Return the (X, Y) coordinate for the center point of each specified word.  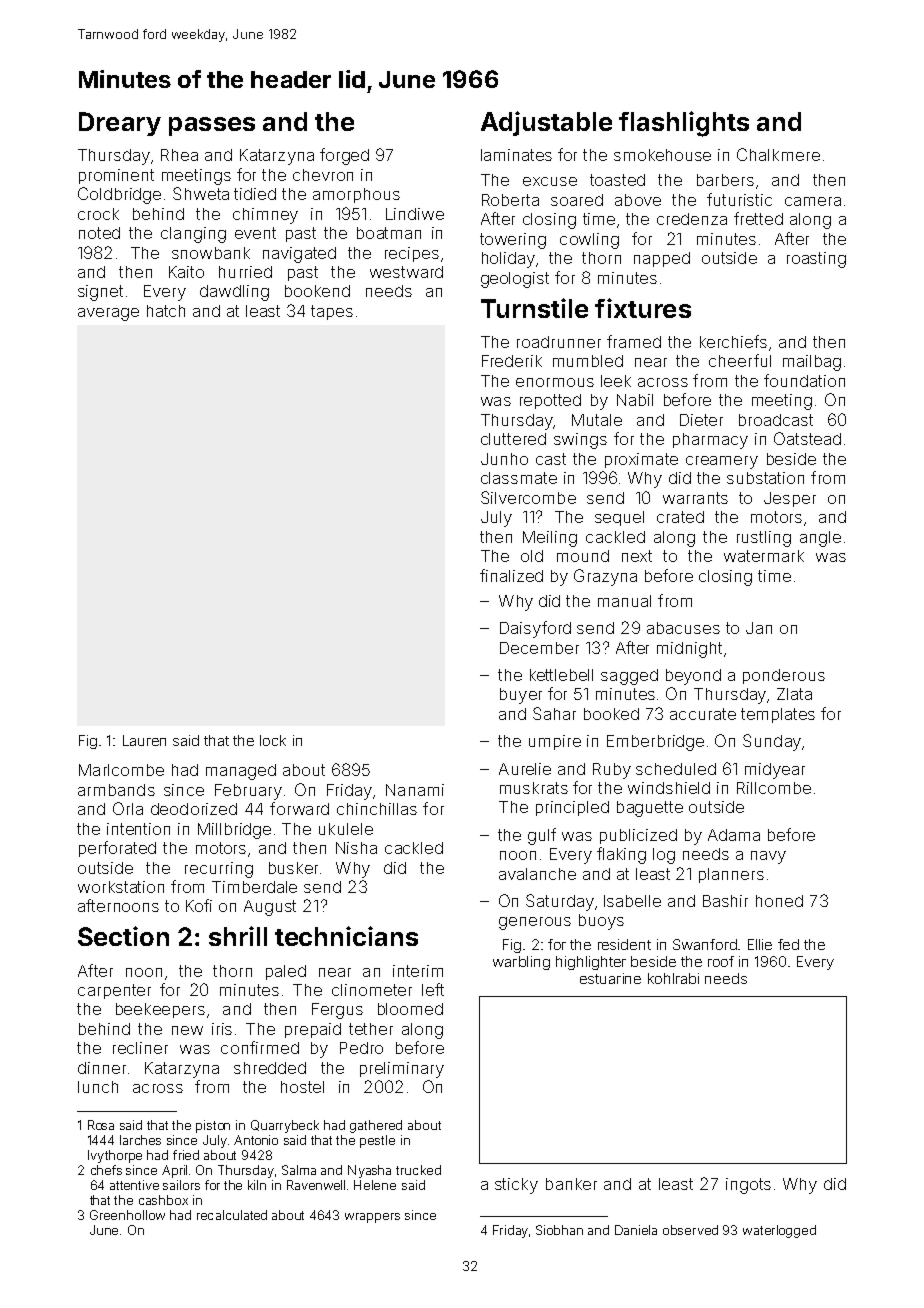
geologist (515, 280)
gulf (542, 836)
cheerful (740, 360)
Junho (504, 459)
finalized (511, 575)
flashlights (684, 124)
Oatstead (807, 438)
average (108, 314)
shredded (270, 1068)
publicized (638, 836)
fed (788, 944)
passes (212, 126)
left (433, 989)
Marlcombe (121, 770)
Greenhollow (127, 1215)
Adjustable (546, 123)
